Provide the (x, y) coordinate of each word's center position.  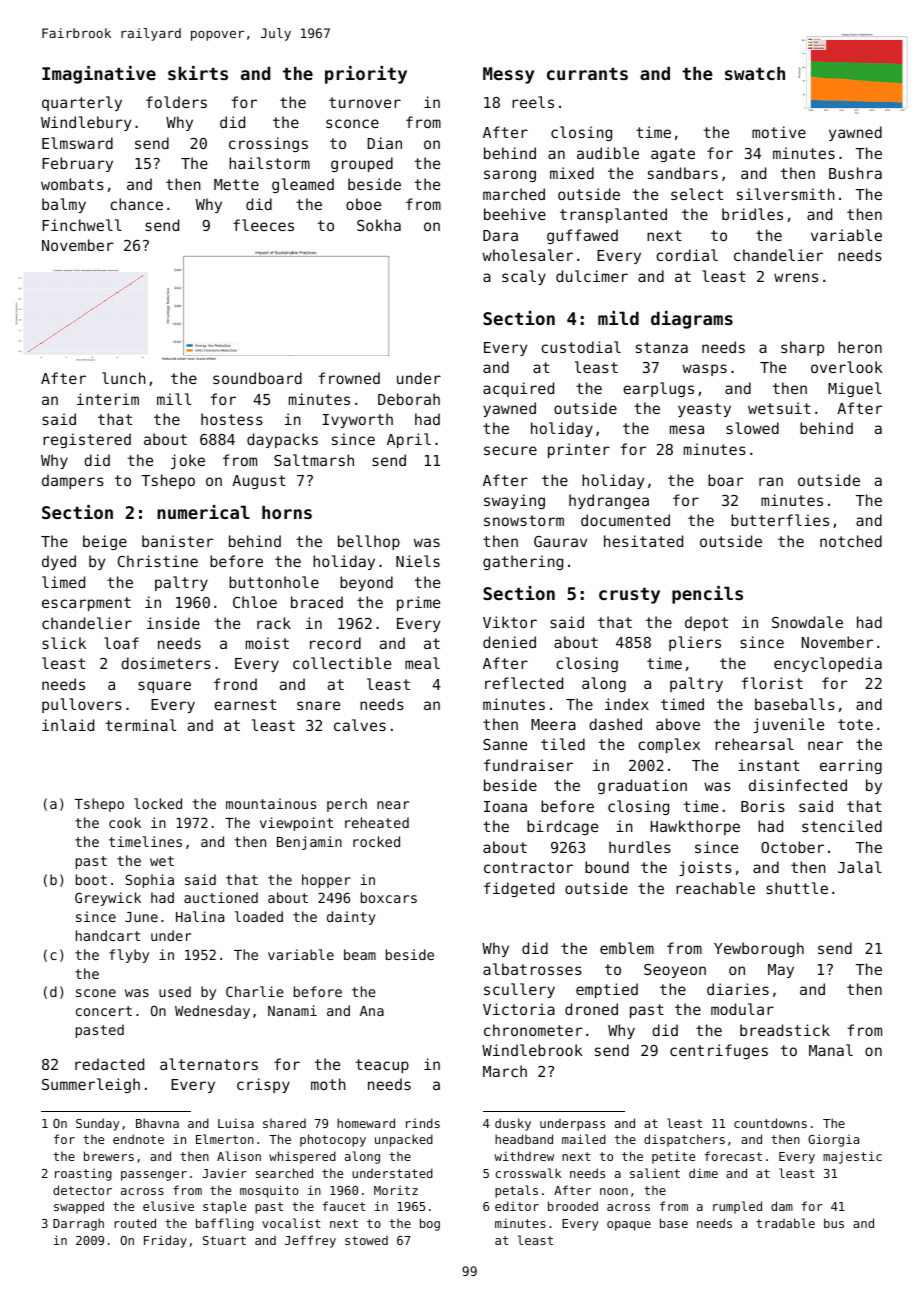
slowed (752, 428)
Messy (508, 75)
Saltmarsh (314, 460)
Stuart (224, 1240)
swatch (755, 73)
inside (173, 623)
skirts (198, 73)
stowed (366, 1240)
